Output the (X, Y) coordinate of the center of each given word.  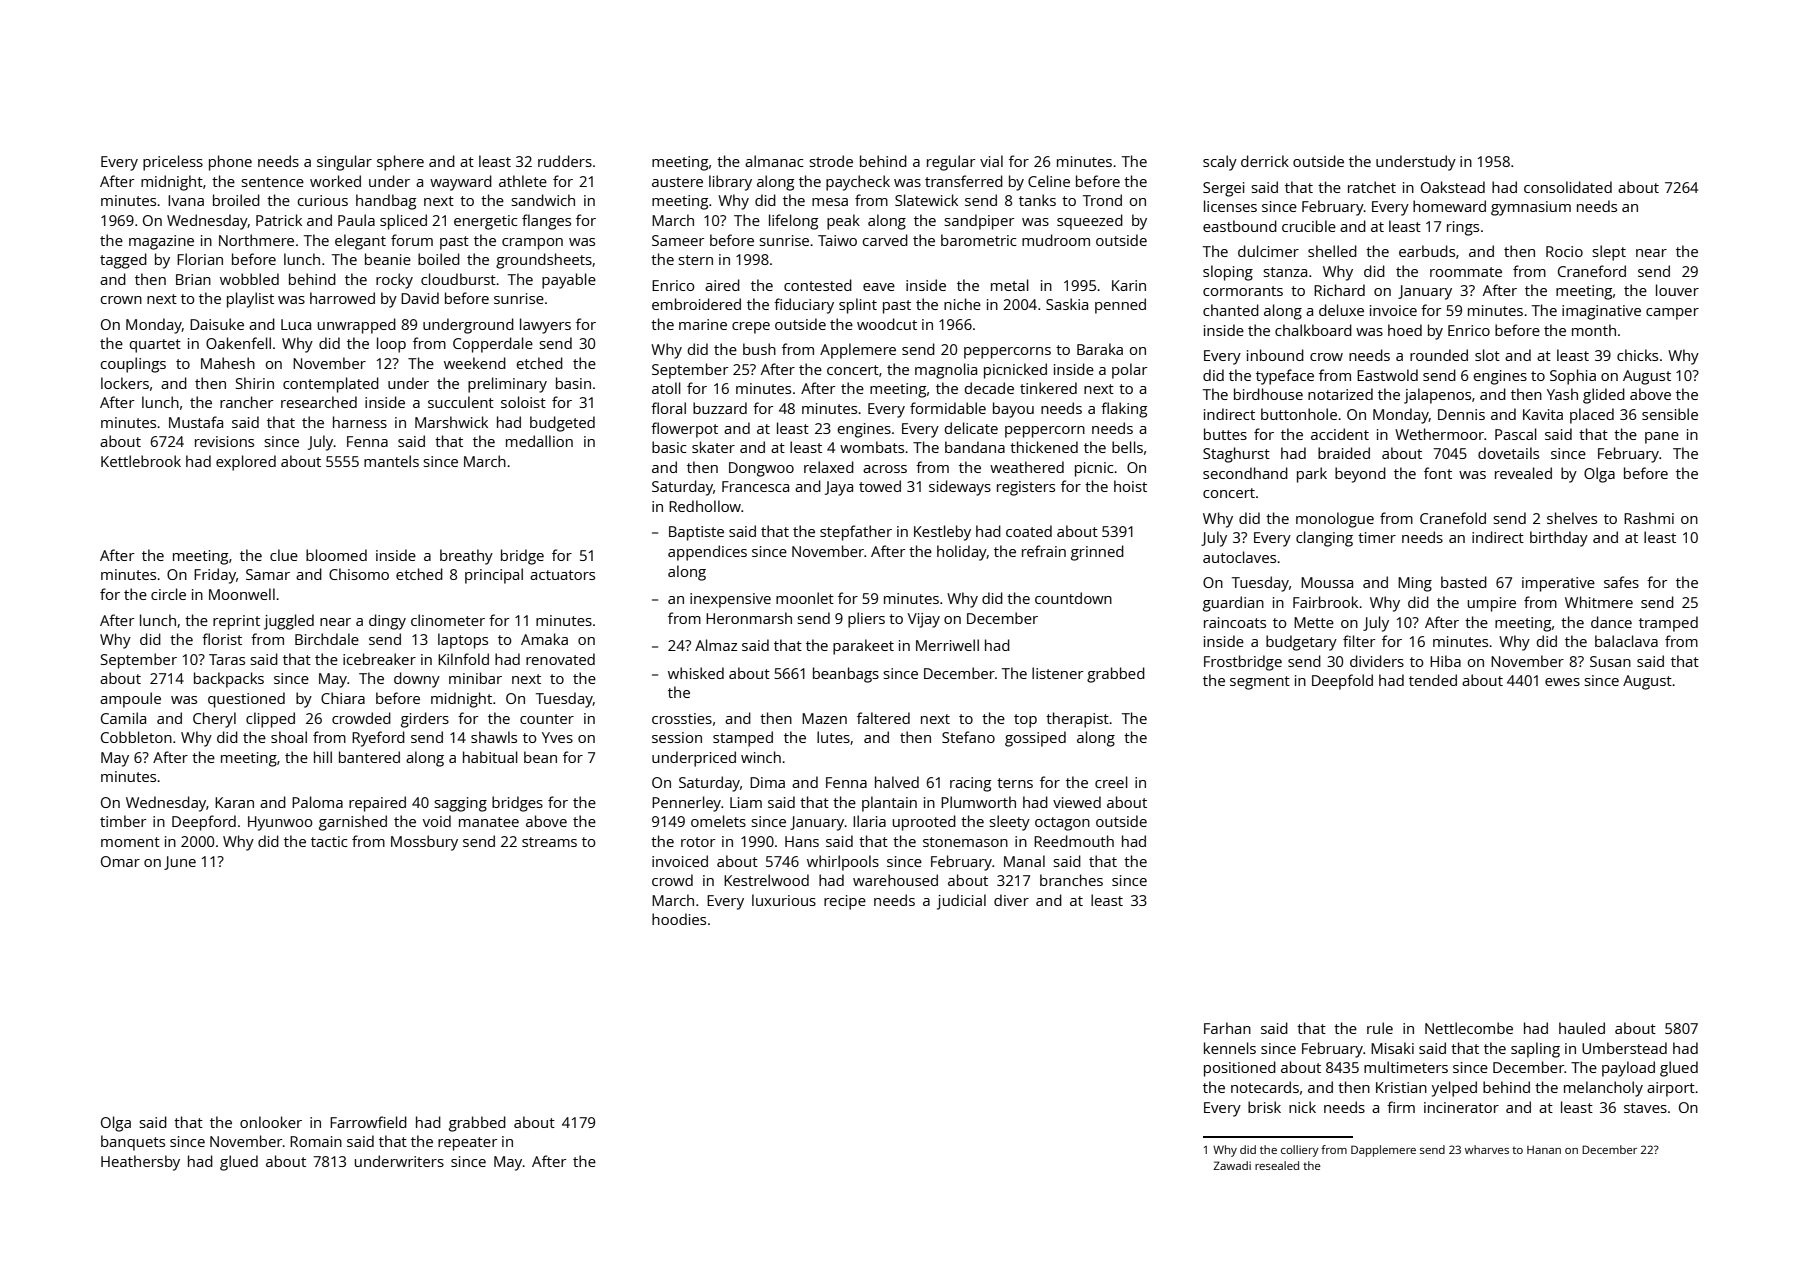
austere (677, 182)
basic (669, 447)
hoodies (679, 919)
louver (1677, 290)
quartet (155, 346)
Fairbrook (1325, 602)
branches (1071, 880)
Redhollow (705, 506)
